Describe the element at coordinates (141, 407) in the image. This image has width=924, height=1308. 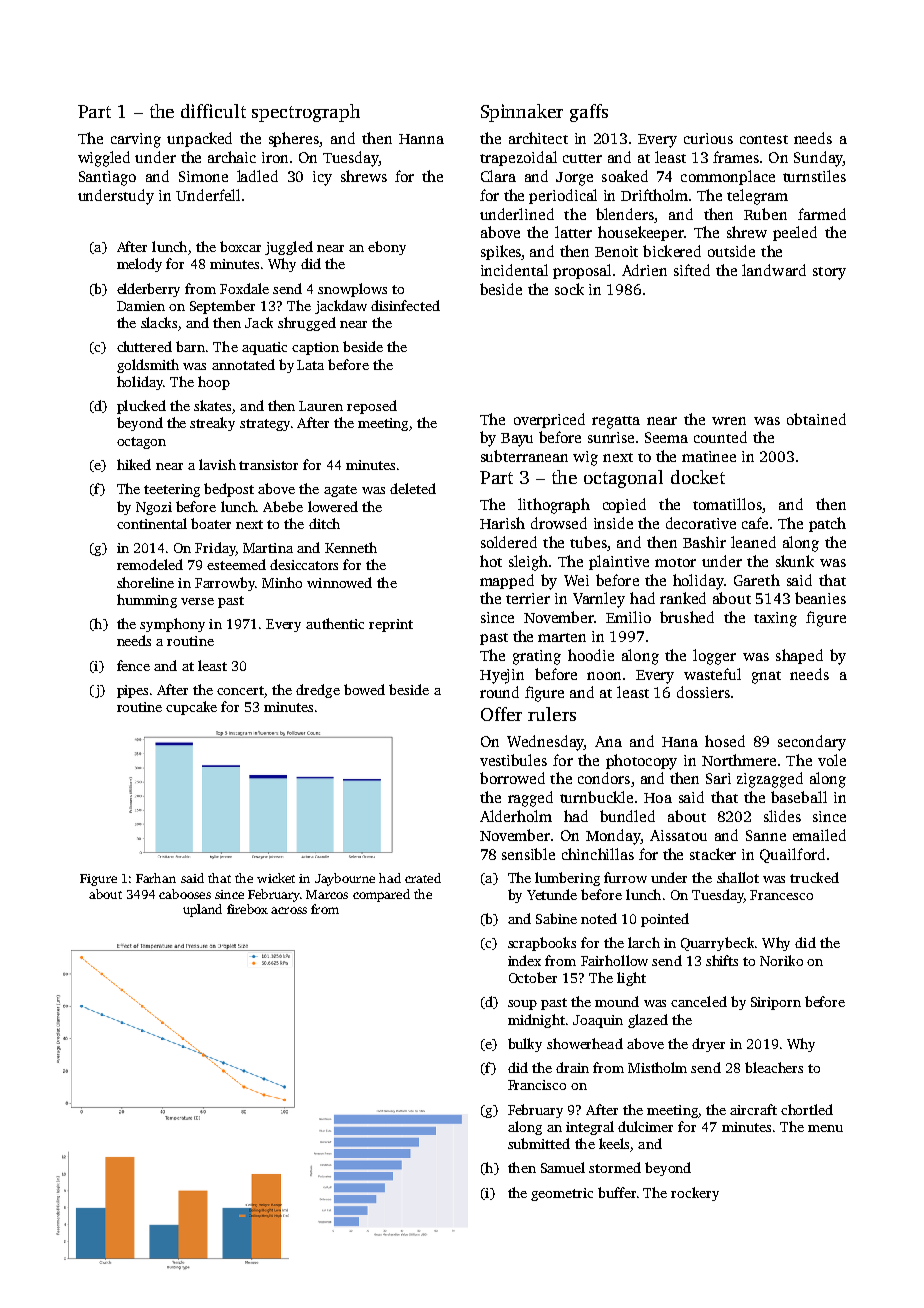
I see `plucked` at that location.
